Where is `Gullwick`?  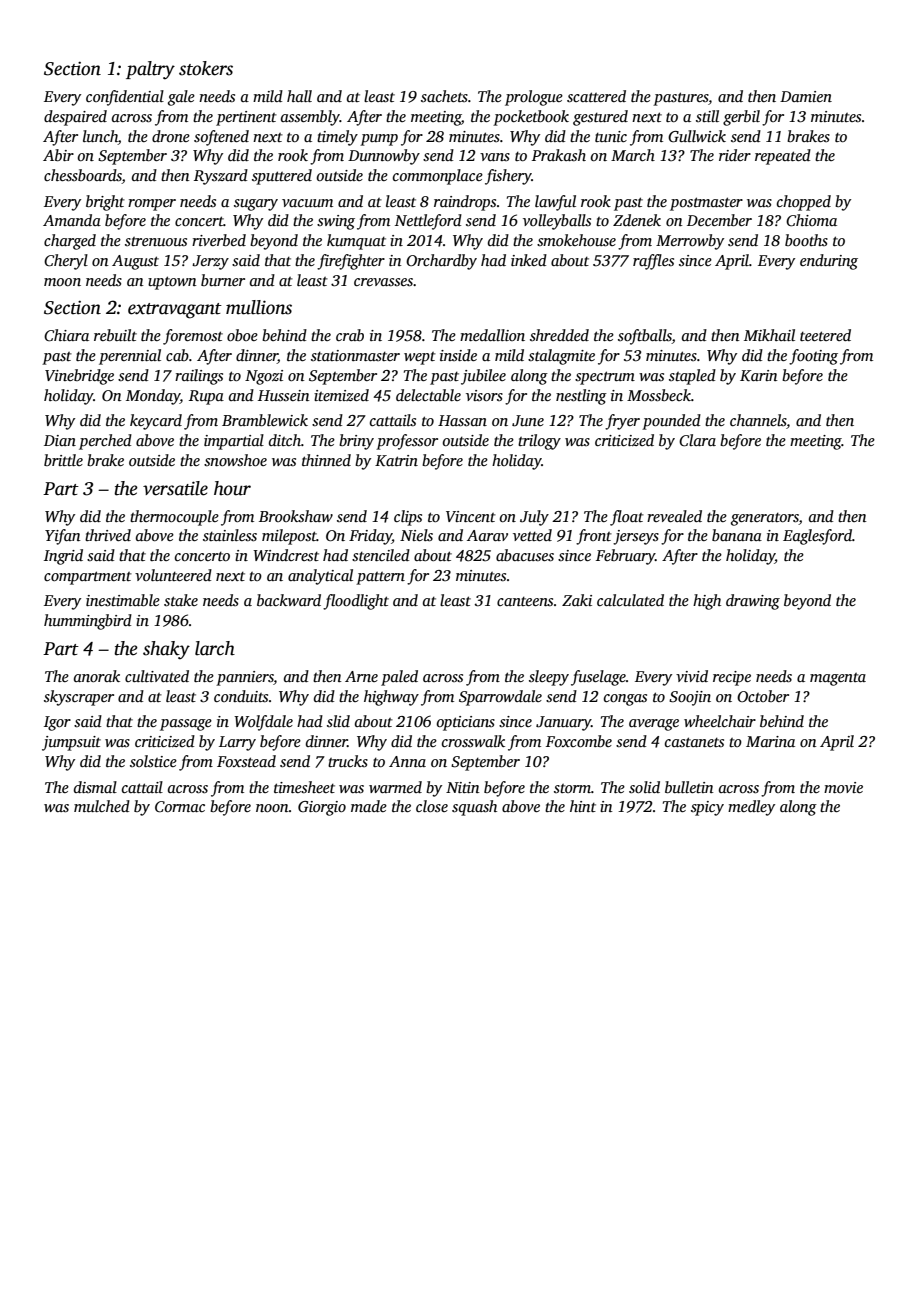 Gullwick is located at coordinates (697, 136).
